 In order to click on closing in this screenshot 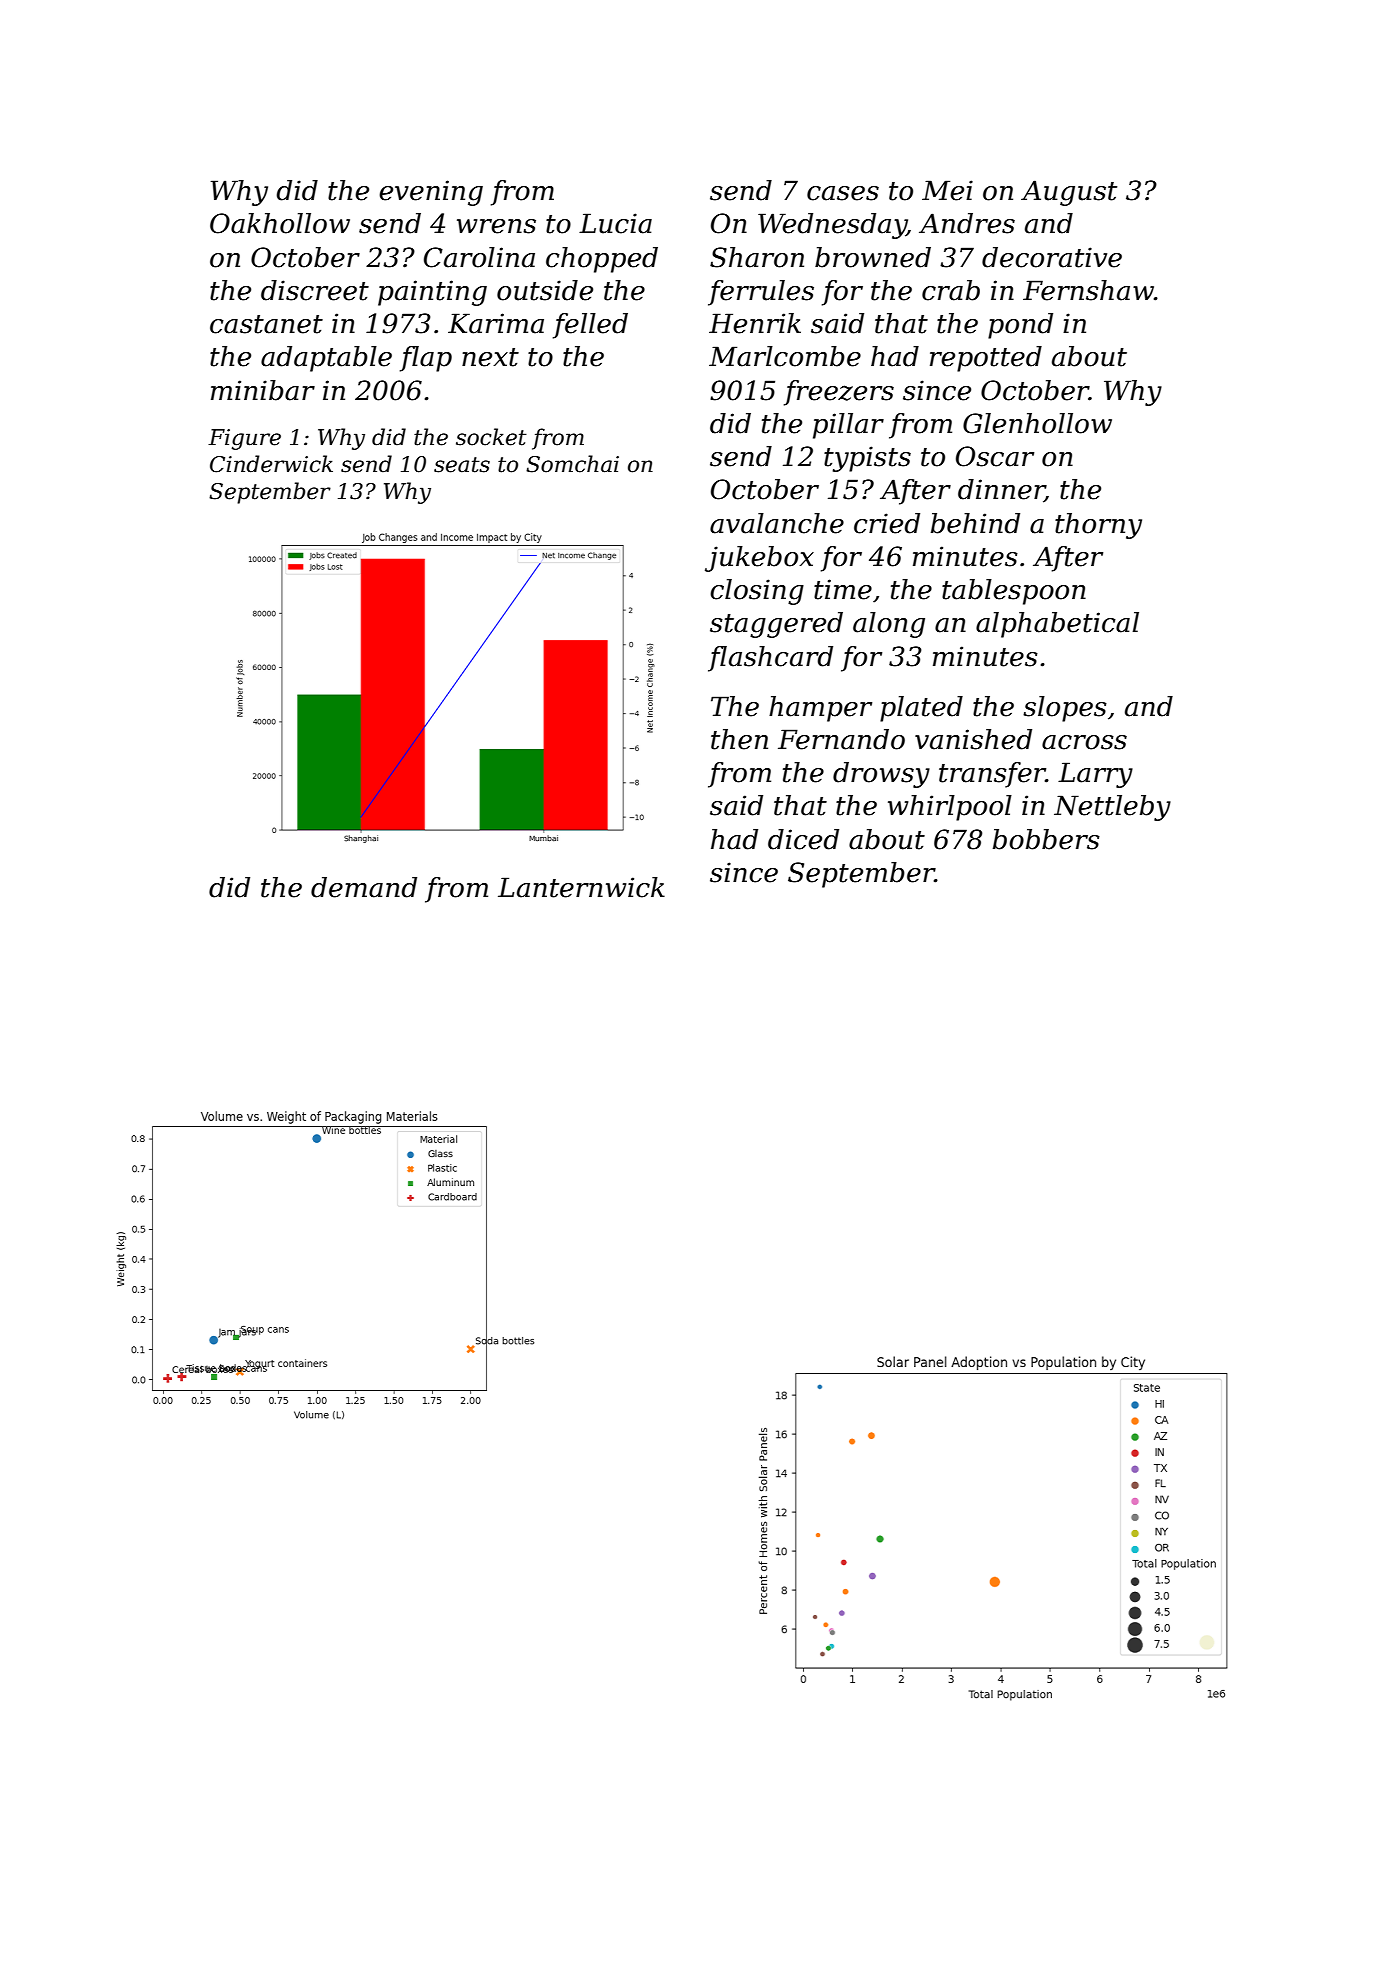, I will do `click(757, 592)`.
